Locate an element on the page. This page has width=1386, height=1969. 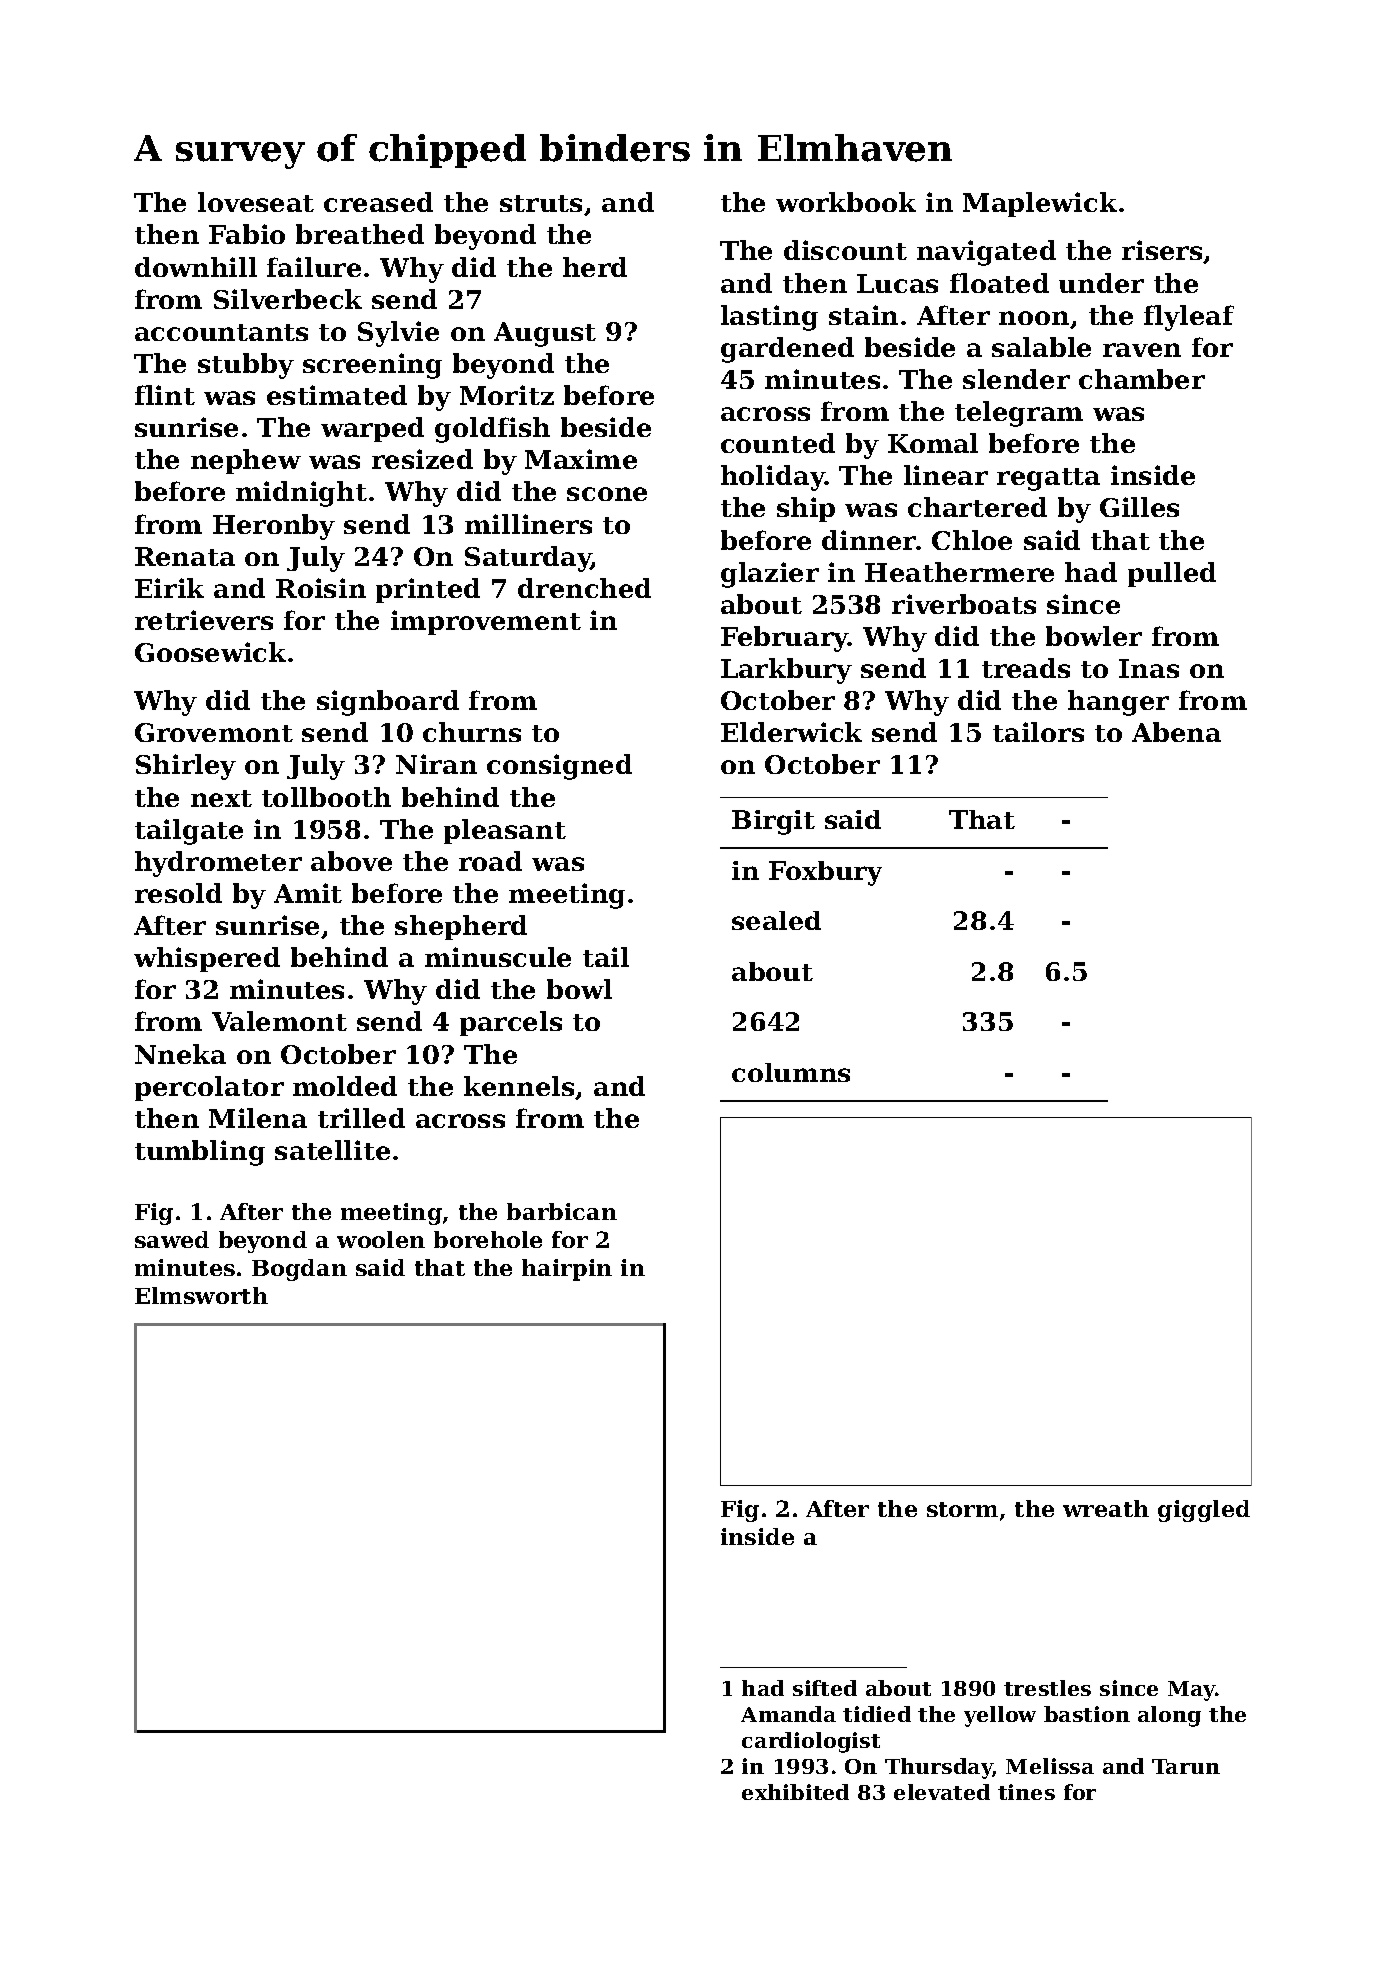
screening is located at coordinates (372, 366).
